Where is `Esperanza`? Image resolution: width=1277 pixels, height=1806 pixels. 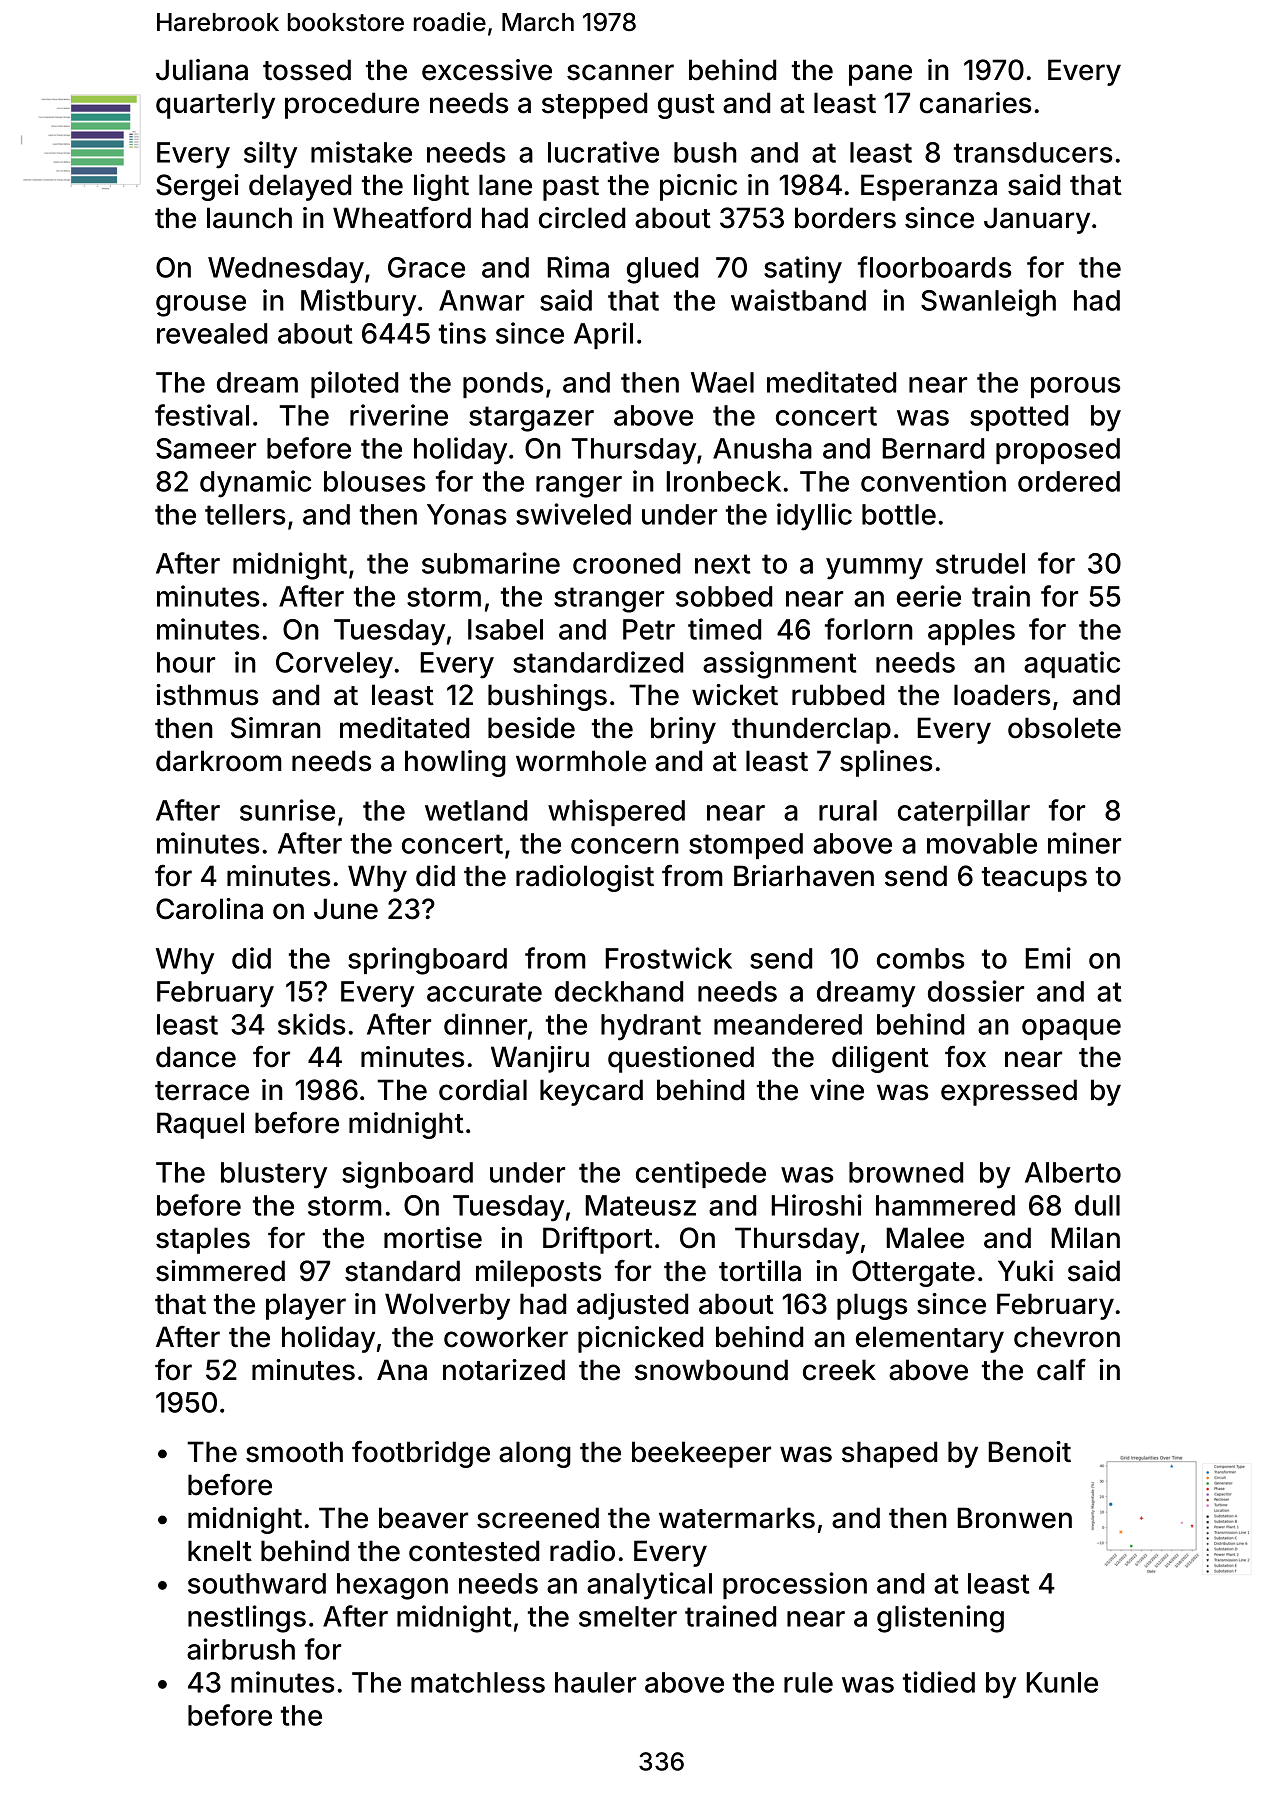 Esperanza is located at coordinates (929, 187).
